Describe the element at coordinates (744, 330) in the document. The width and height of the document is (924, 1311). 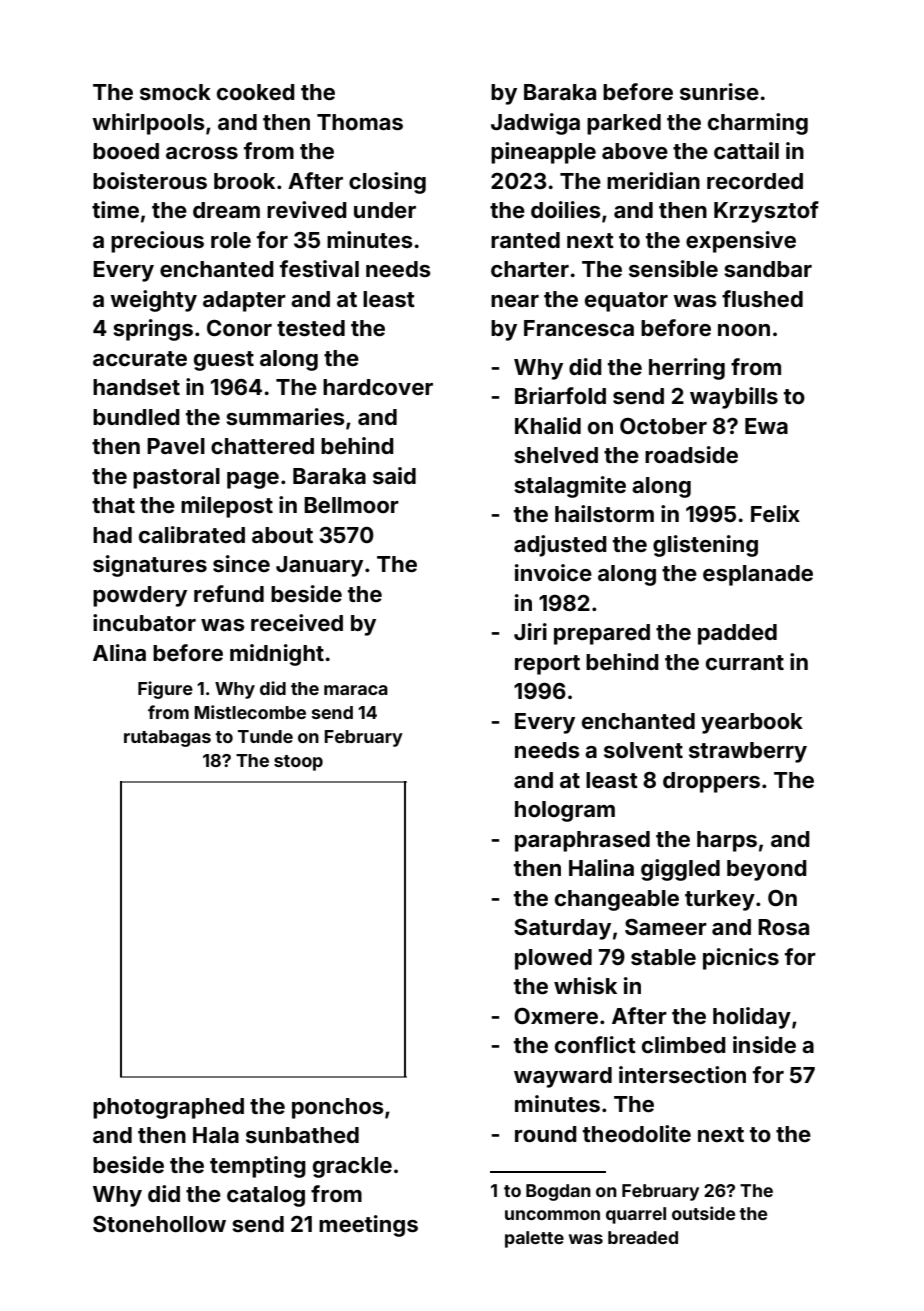
I see `noon` at that location.
